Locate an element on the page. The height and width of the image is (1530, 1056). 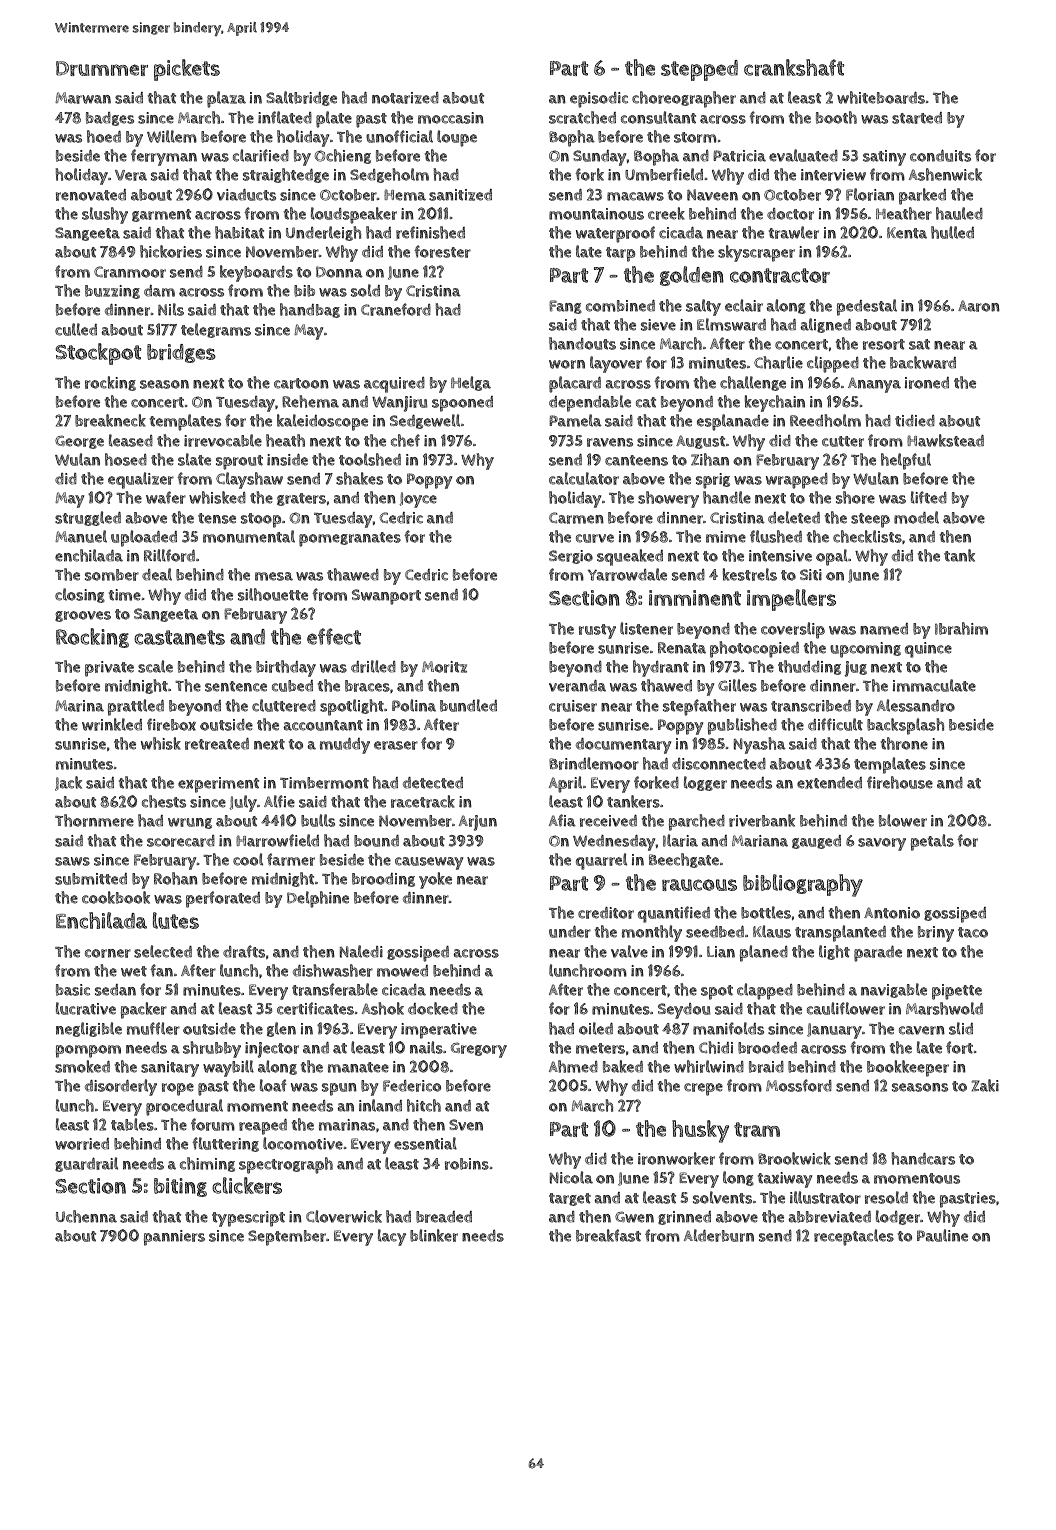
storm is located at coordinates (695, 137).
